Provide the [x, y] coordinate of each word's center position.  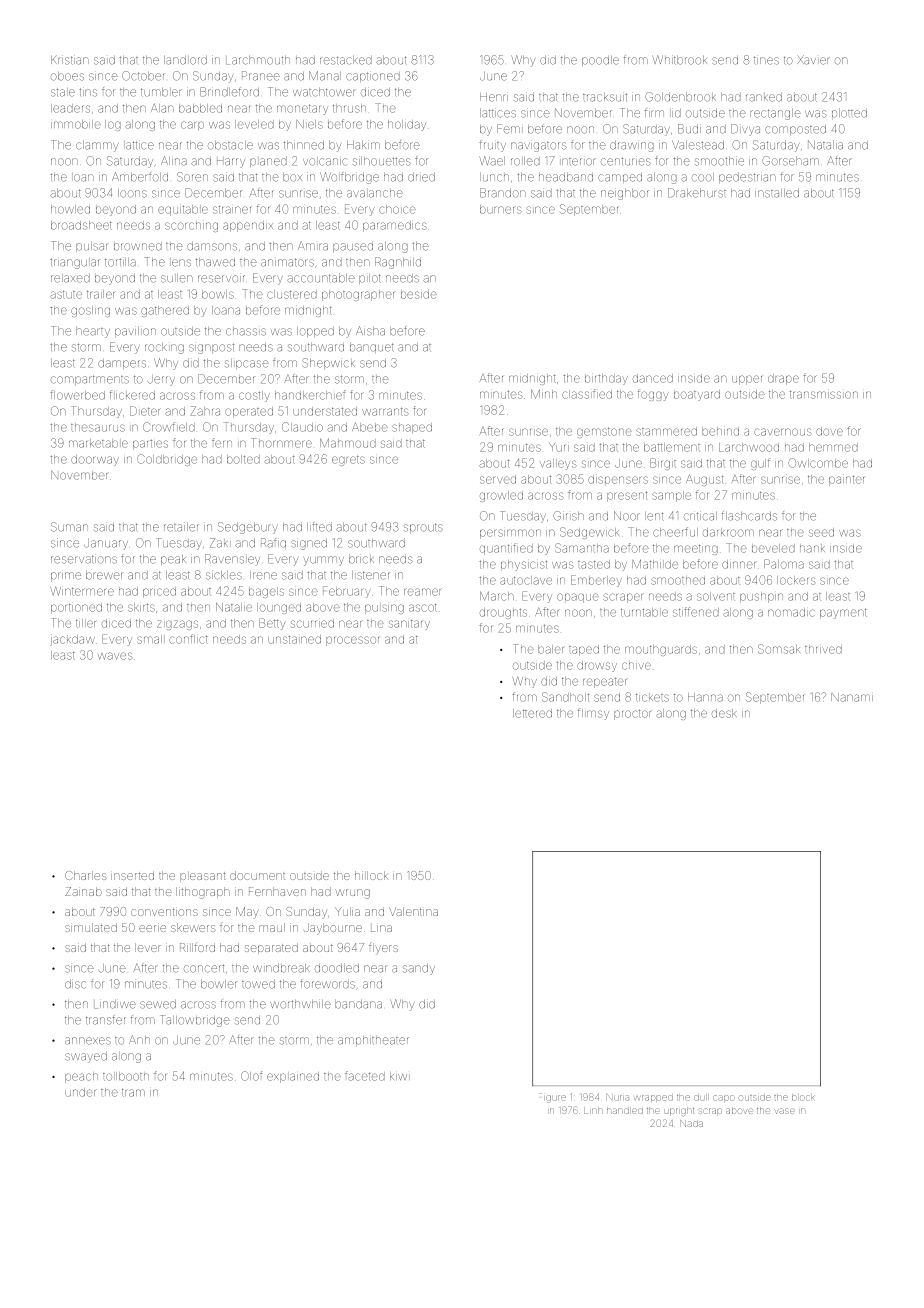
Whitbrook [680, 60]
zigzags [177, 625]
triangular [75, 263]
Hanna [705, 697]
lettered [532, 713]
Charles [86, 875]
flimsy [593, 714]
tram [133, 1093]
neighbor [625, 194]
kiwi [398, 1076]
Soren [192, 177]
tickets [652, 698]
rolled [525, 161]
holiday [407, 125]
